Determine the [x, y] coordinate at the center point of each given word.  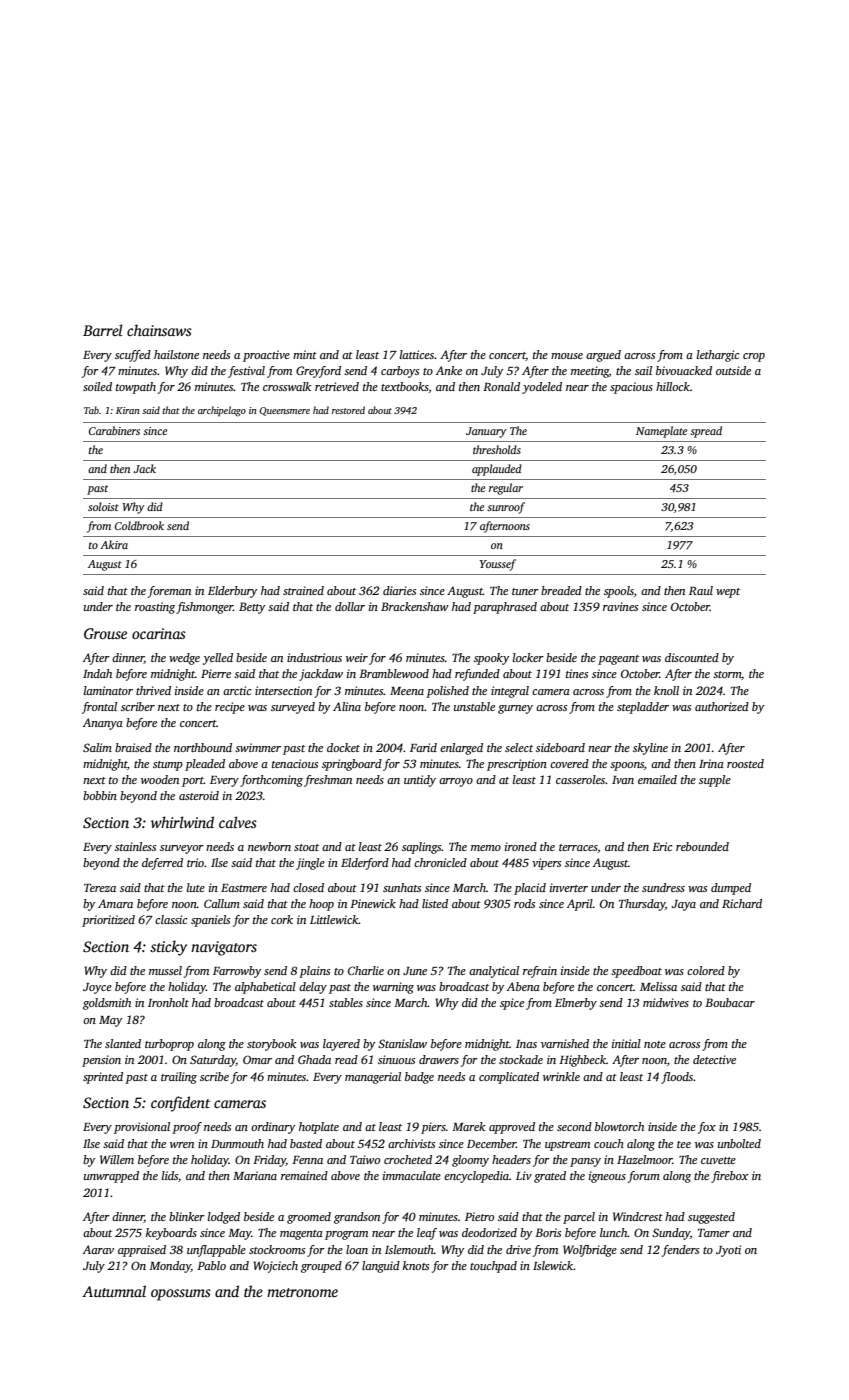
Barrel [103, 330]
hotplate [319, 1128]
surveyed [293, 708]
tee [684, 1144]
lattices [417, 354]
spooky [491, 659]
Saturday [213, 1061]
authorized [722, 706]
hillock [673, 386]
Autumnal [114, 1291]
